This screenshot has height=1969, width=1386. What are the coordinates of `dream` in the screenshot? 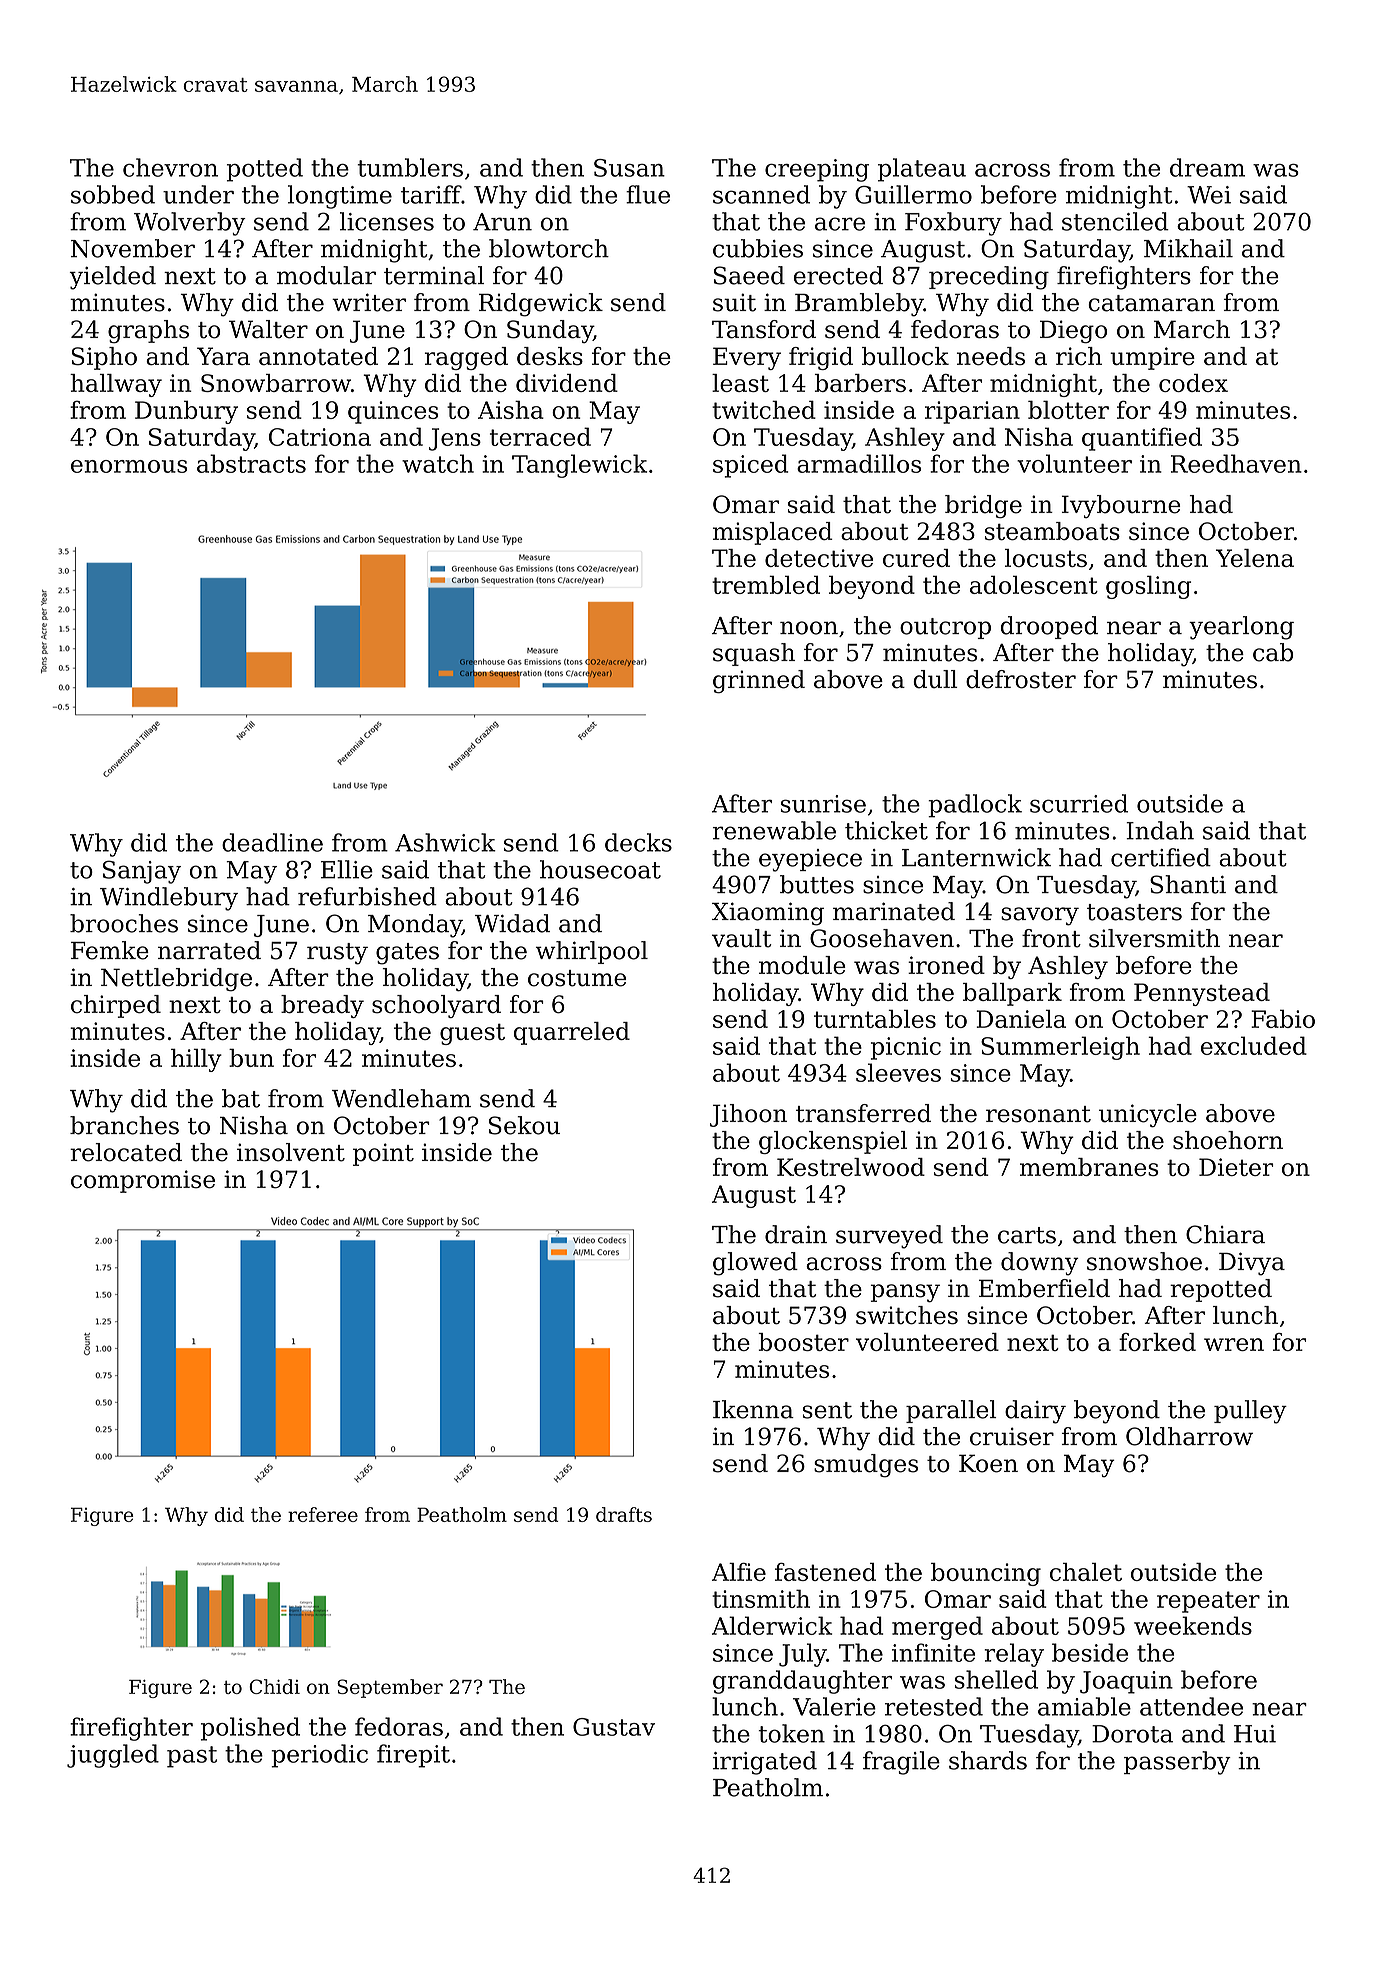 It's located at (1207, 167).
